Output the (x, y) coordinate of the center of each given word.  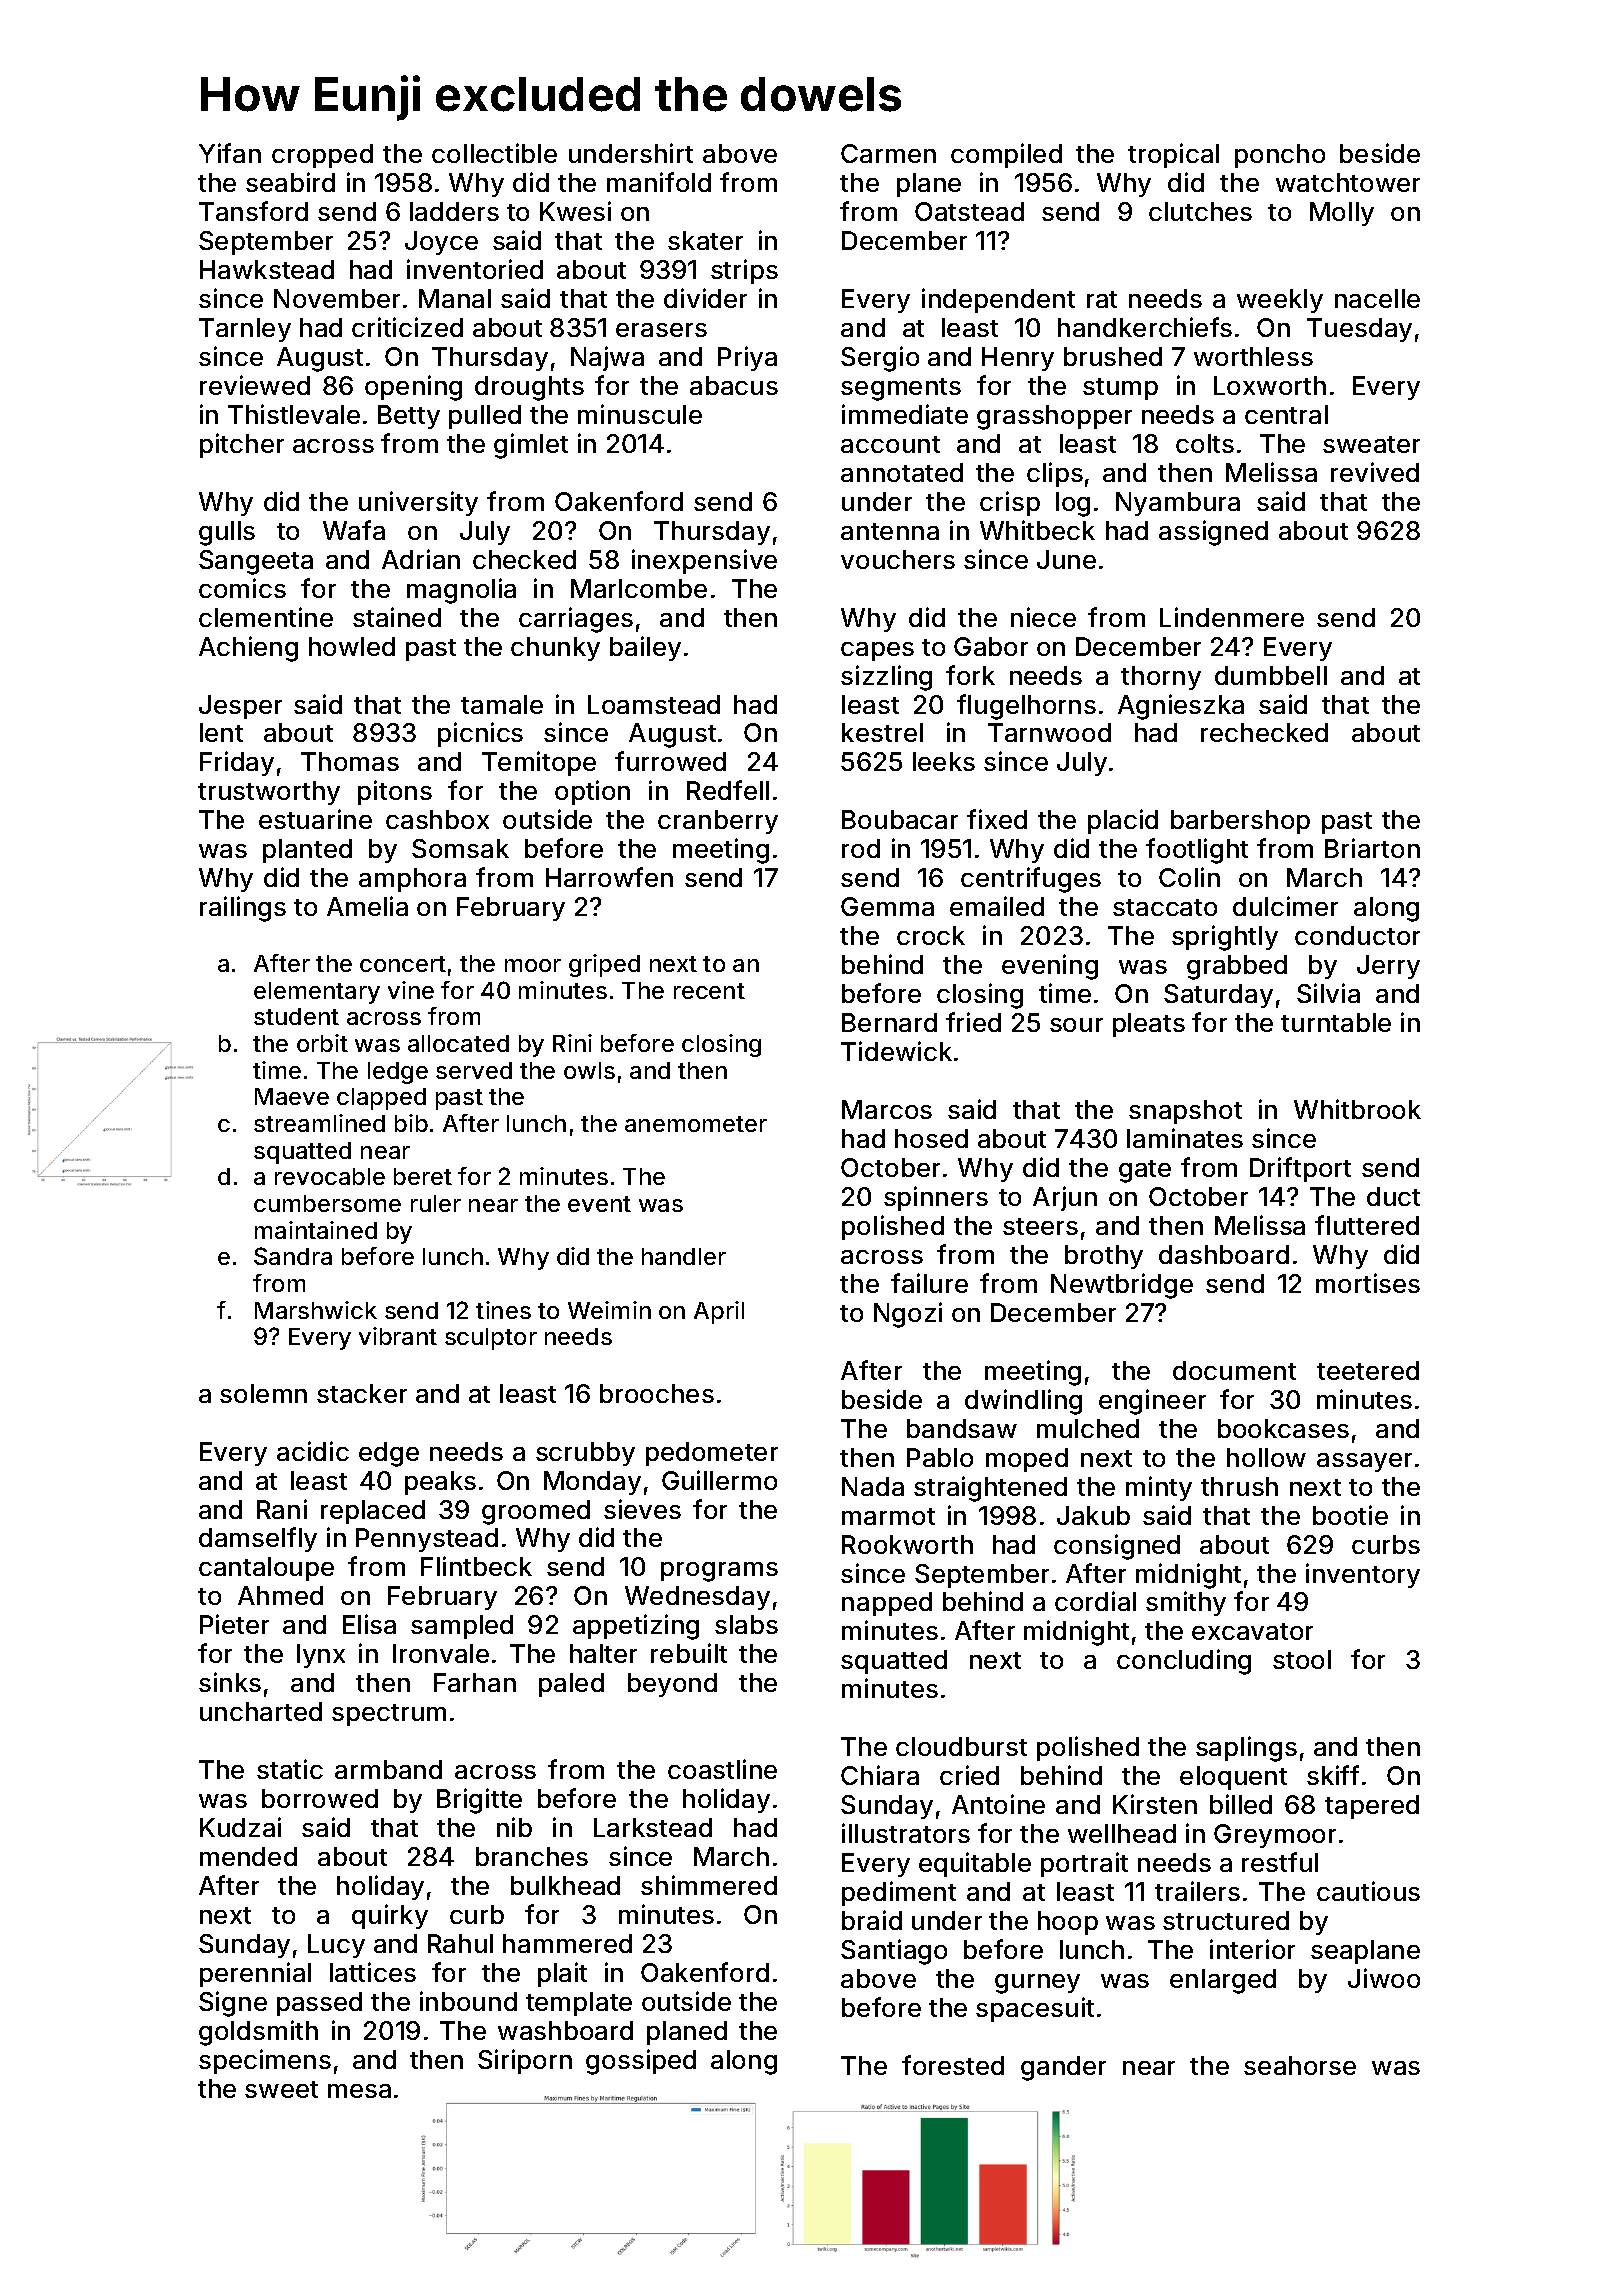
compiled (1006, 155)
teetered (1368, 1370)
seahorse (1300, 2065)
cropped (322, 156)
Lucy (336, 1946)
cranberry (718, 822)
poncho (1280, 156)
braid (872, 1920)
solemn (263, 1393)
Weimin (609, 1310)
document (1234, 1370)
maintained (316, 1230)
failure (929, 1283)
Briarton (1372, 848)
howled (352, 646)
